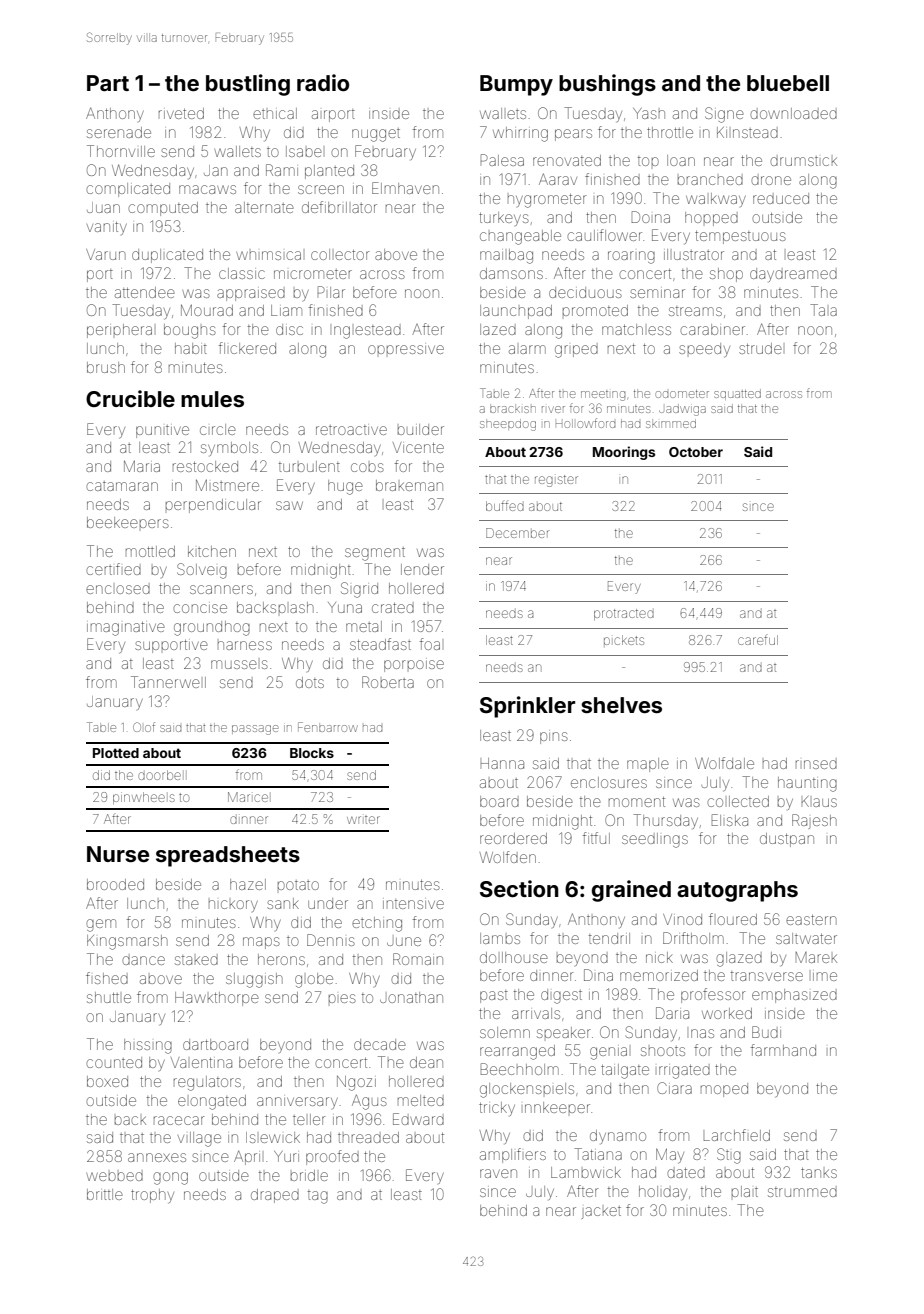  Describe the element at coordinates (547, 201) in the document. I see `hygrometer` at that location.
